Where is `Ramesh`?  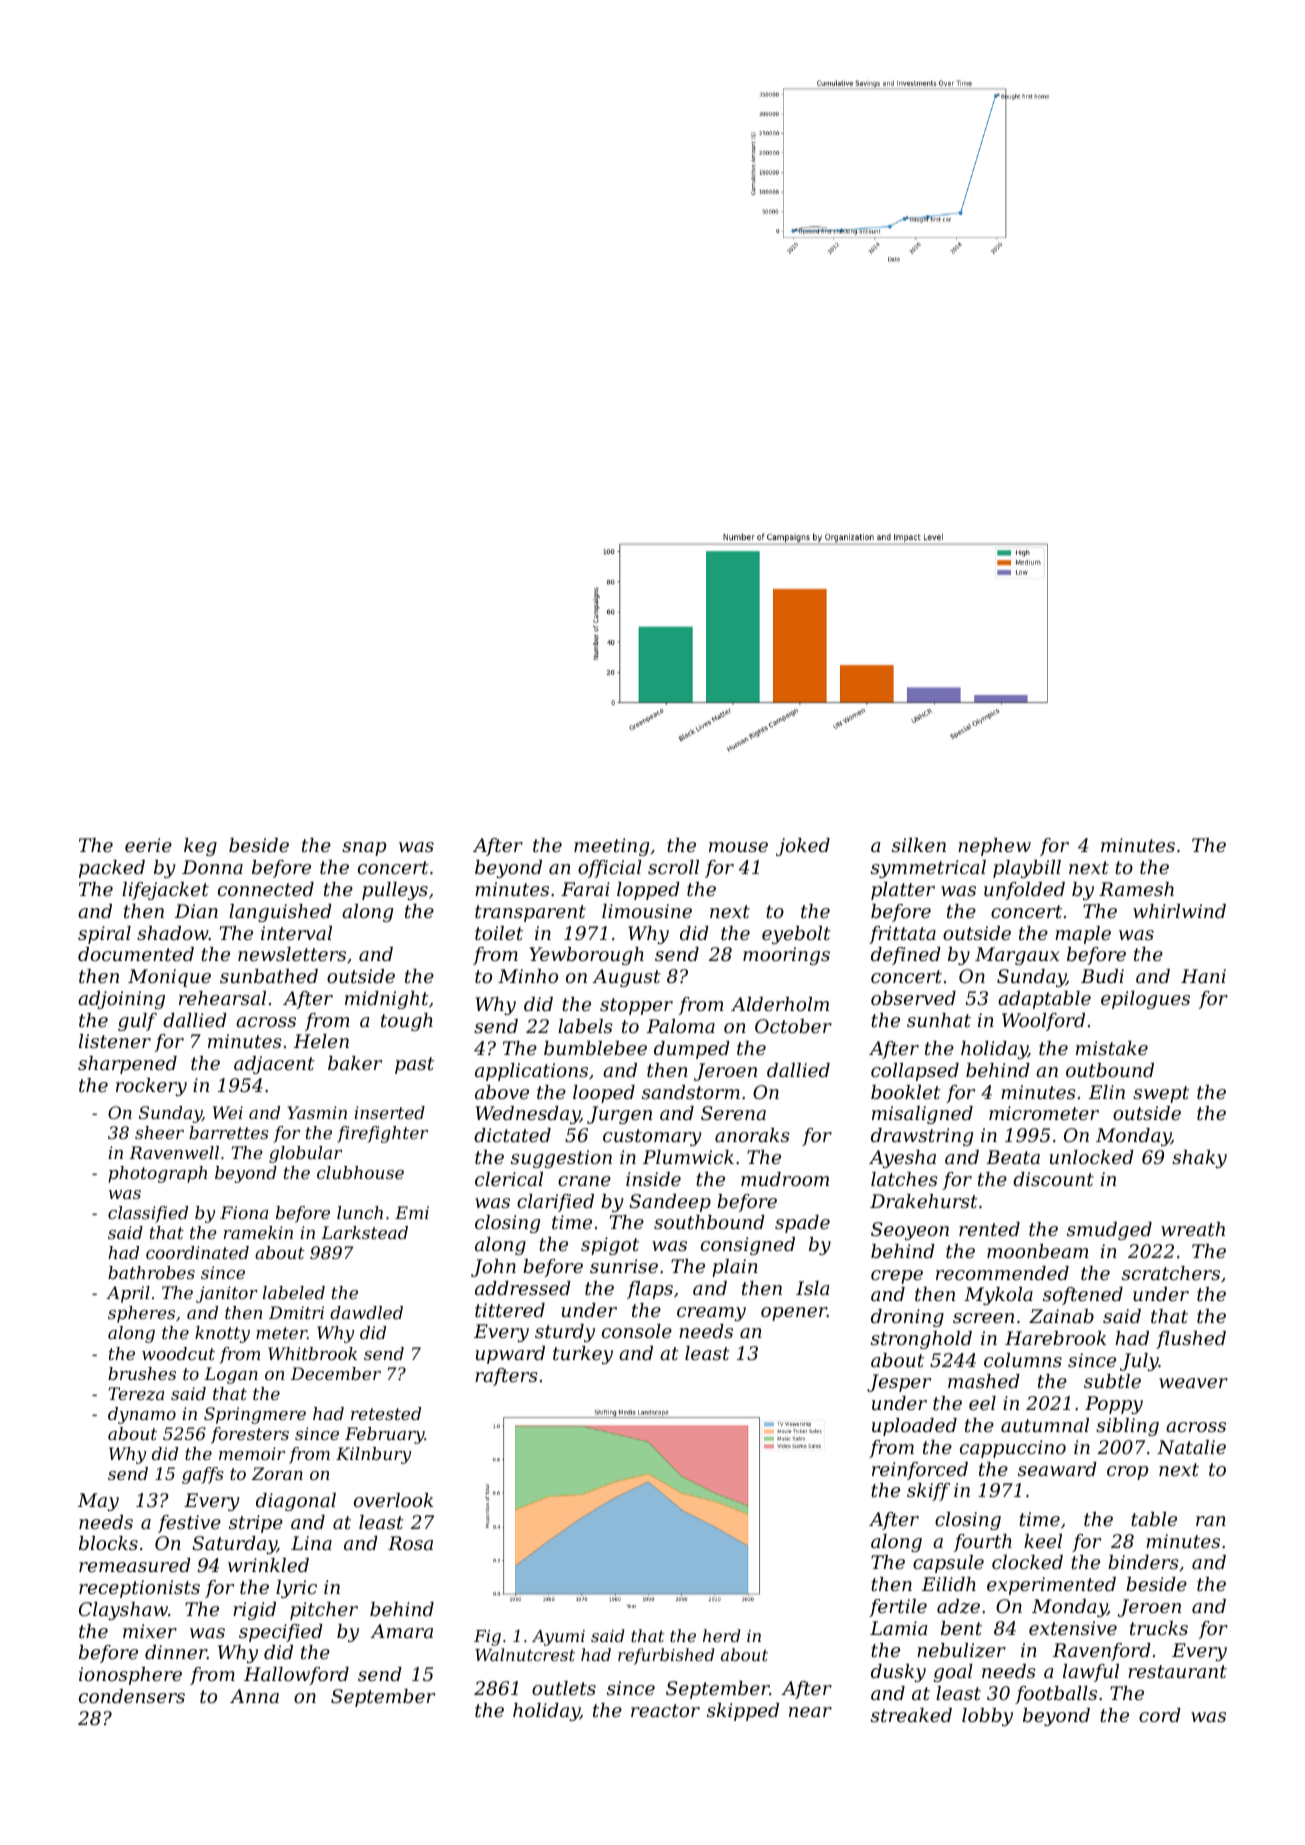 Ramesh is located at coordinates (1136, 889).
